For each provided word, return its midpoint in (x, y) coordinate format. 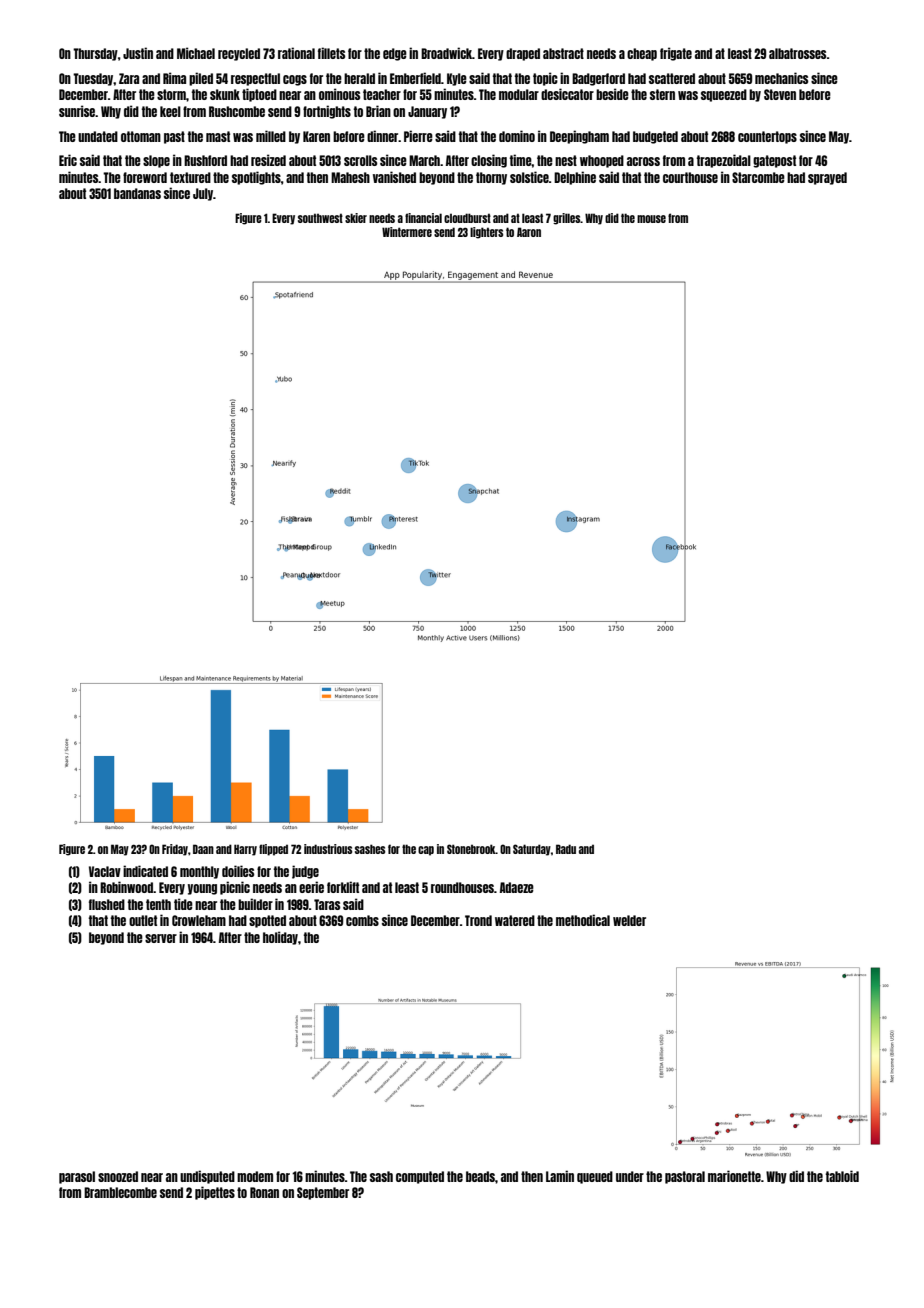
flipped (273, 850)
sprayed (827, 178)
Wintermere (407, 232)
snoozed (118, 1176)
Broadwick (446, 53)
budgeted (655, 137)
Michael (196, 53)
